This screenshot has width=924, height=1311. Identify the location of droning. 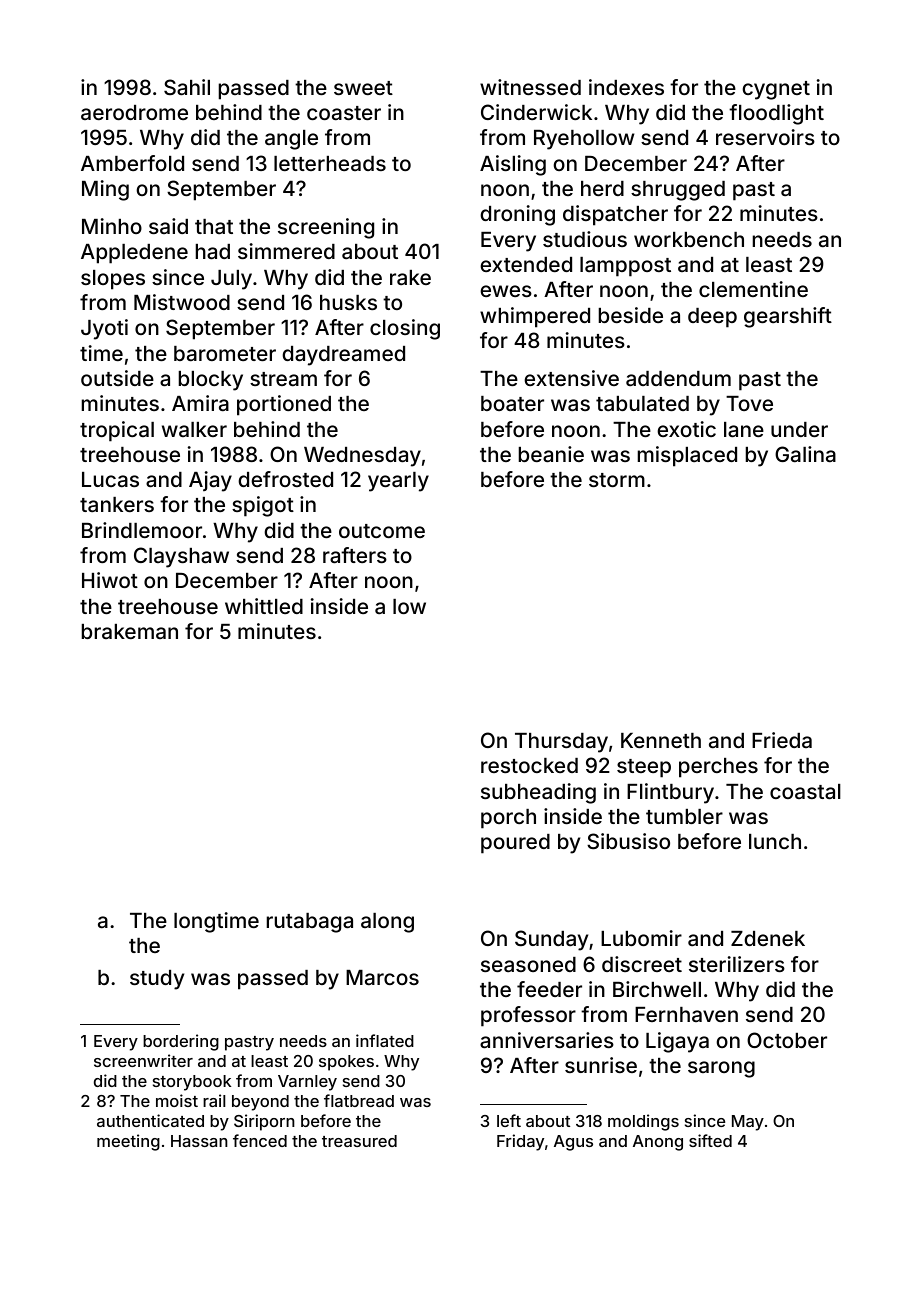
(517, 215).
